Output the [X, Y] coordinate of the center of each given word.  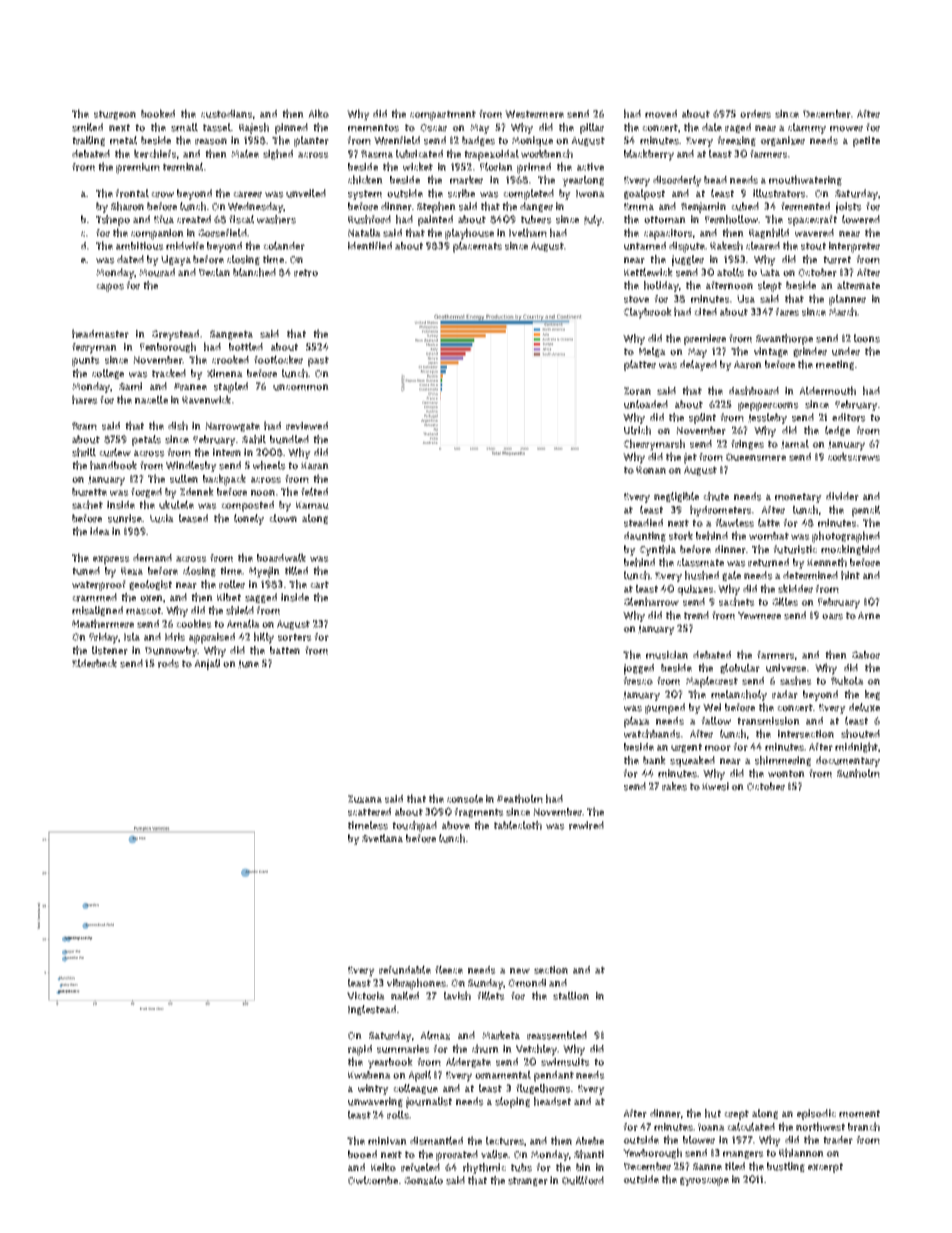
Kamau [312, 505]
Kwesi [715, 786]
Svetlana [382, 838]
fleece [449, 969]
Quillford [583, 1180]
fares [787, 312]
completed [528, 194]
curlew [115, 452]
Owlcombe [373, 1180]
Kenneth [827, 562]
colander [284, 245]
